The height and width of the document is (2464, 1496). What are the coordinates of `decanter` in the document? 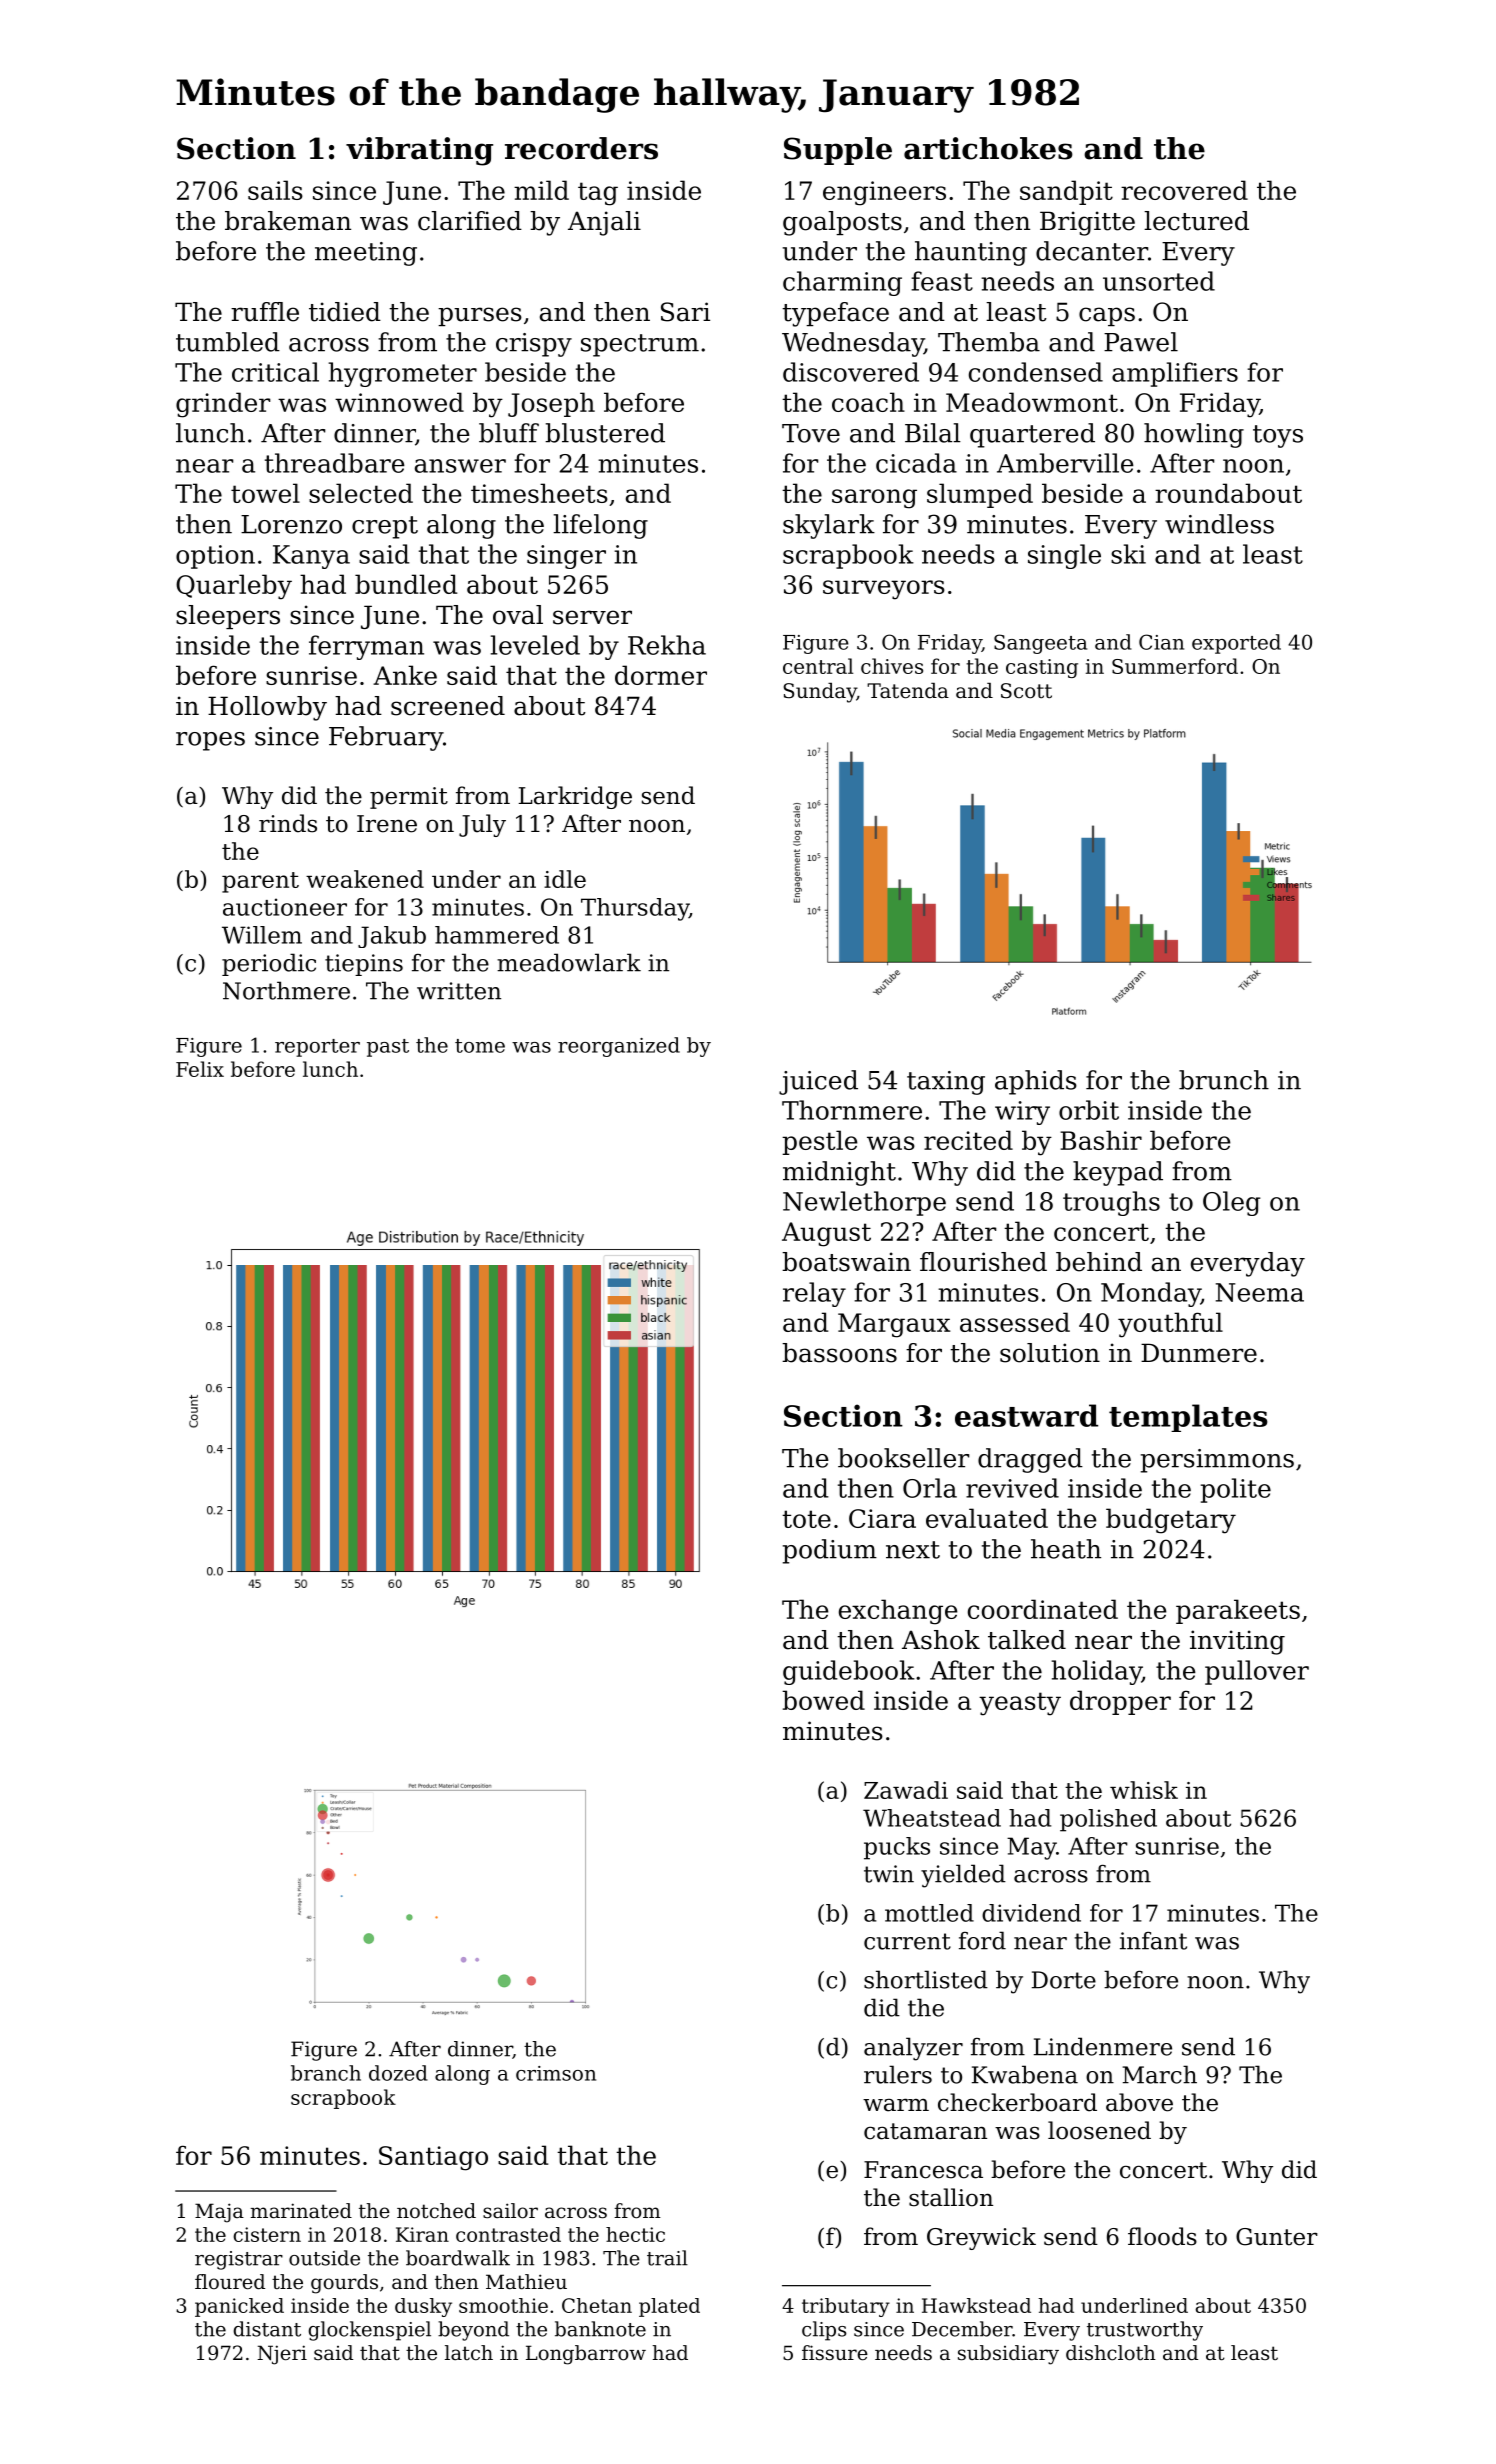 It's located at (1092, 251).
